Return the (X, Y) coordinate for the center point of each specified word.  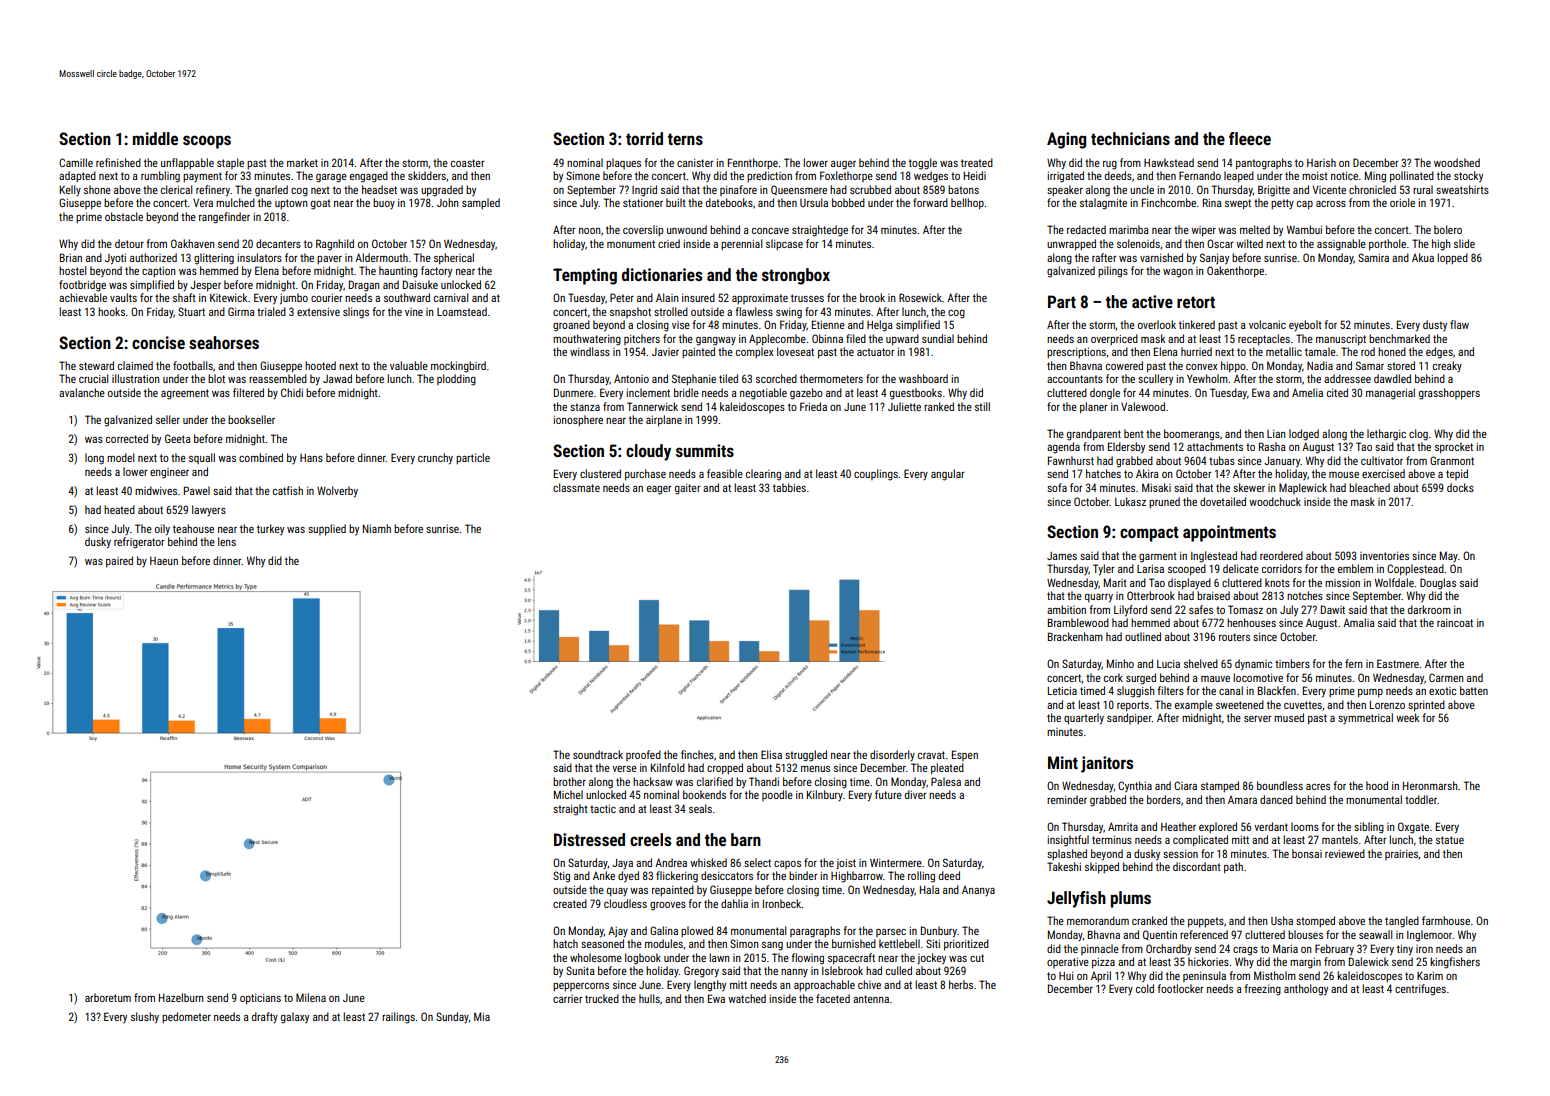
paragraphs (815, 932)
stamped (1220, 787)
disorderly (892, 755)
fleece (1250, 138)
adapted (77, 177)
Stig (561, 877)
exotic (1442, 691)
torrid (644, 138)
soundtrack (598, 754)
